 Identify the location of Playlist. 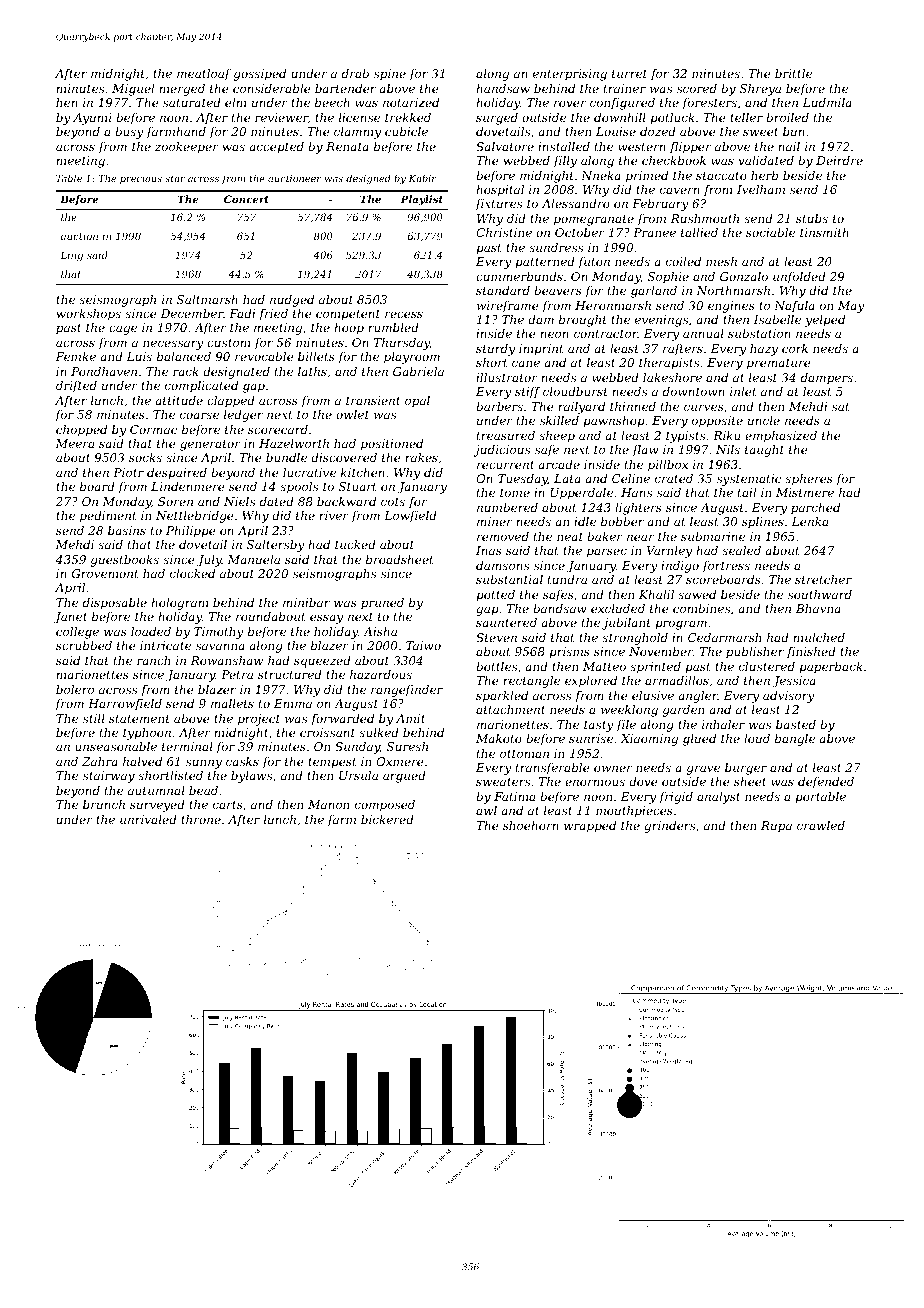
(421, 200).
